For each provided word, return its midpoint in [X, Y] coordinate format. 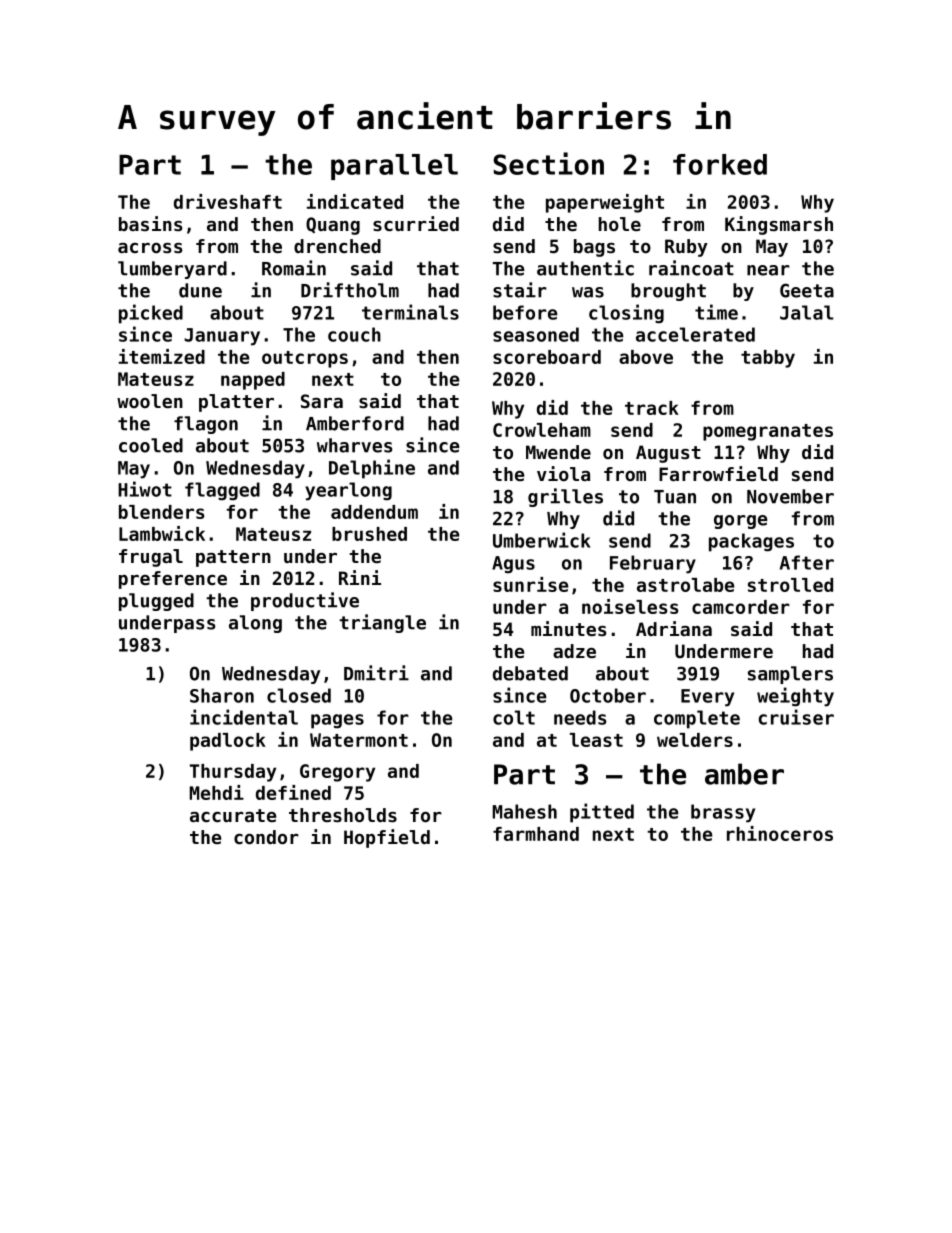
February [653, 564]
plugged [156, 602]
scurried [416, 224]
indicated [355, 201]
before [525, 312]
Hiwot [145, 489]
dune [200, 290]
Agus [513, 565]
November [790, 496]
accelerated [695, 334]
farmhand [536, 834]
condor [266, 837]
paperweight [605, 203]
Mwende [558, 452]
